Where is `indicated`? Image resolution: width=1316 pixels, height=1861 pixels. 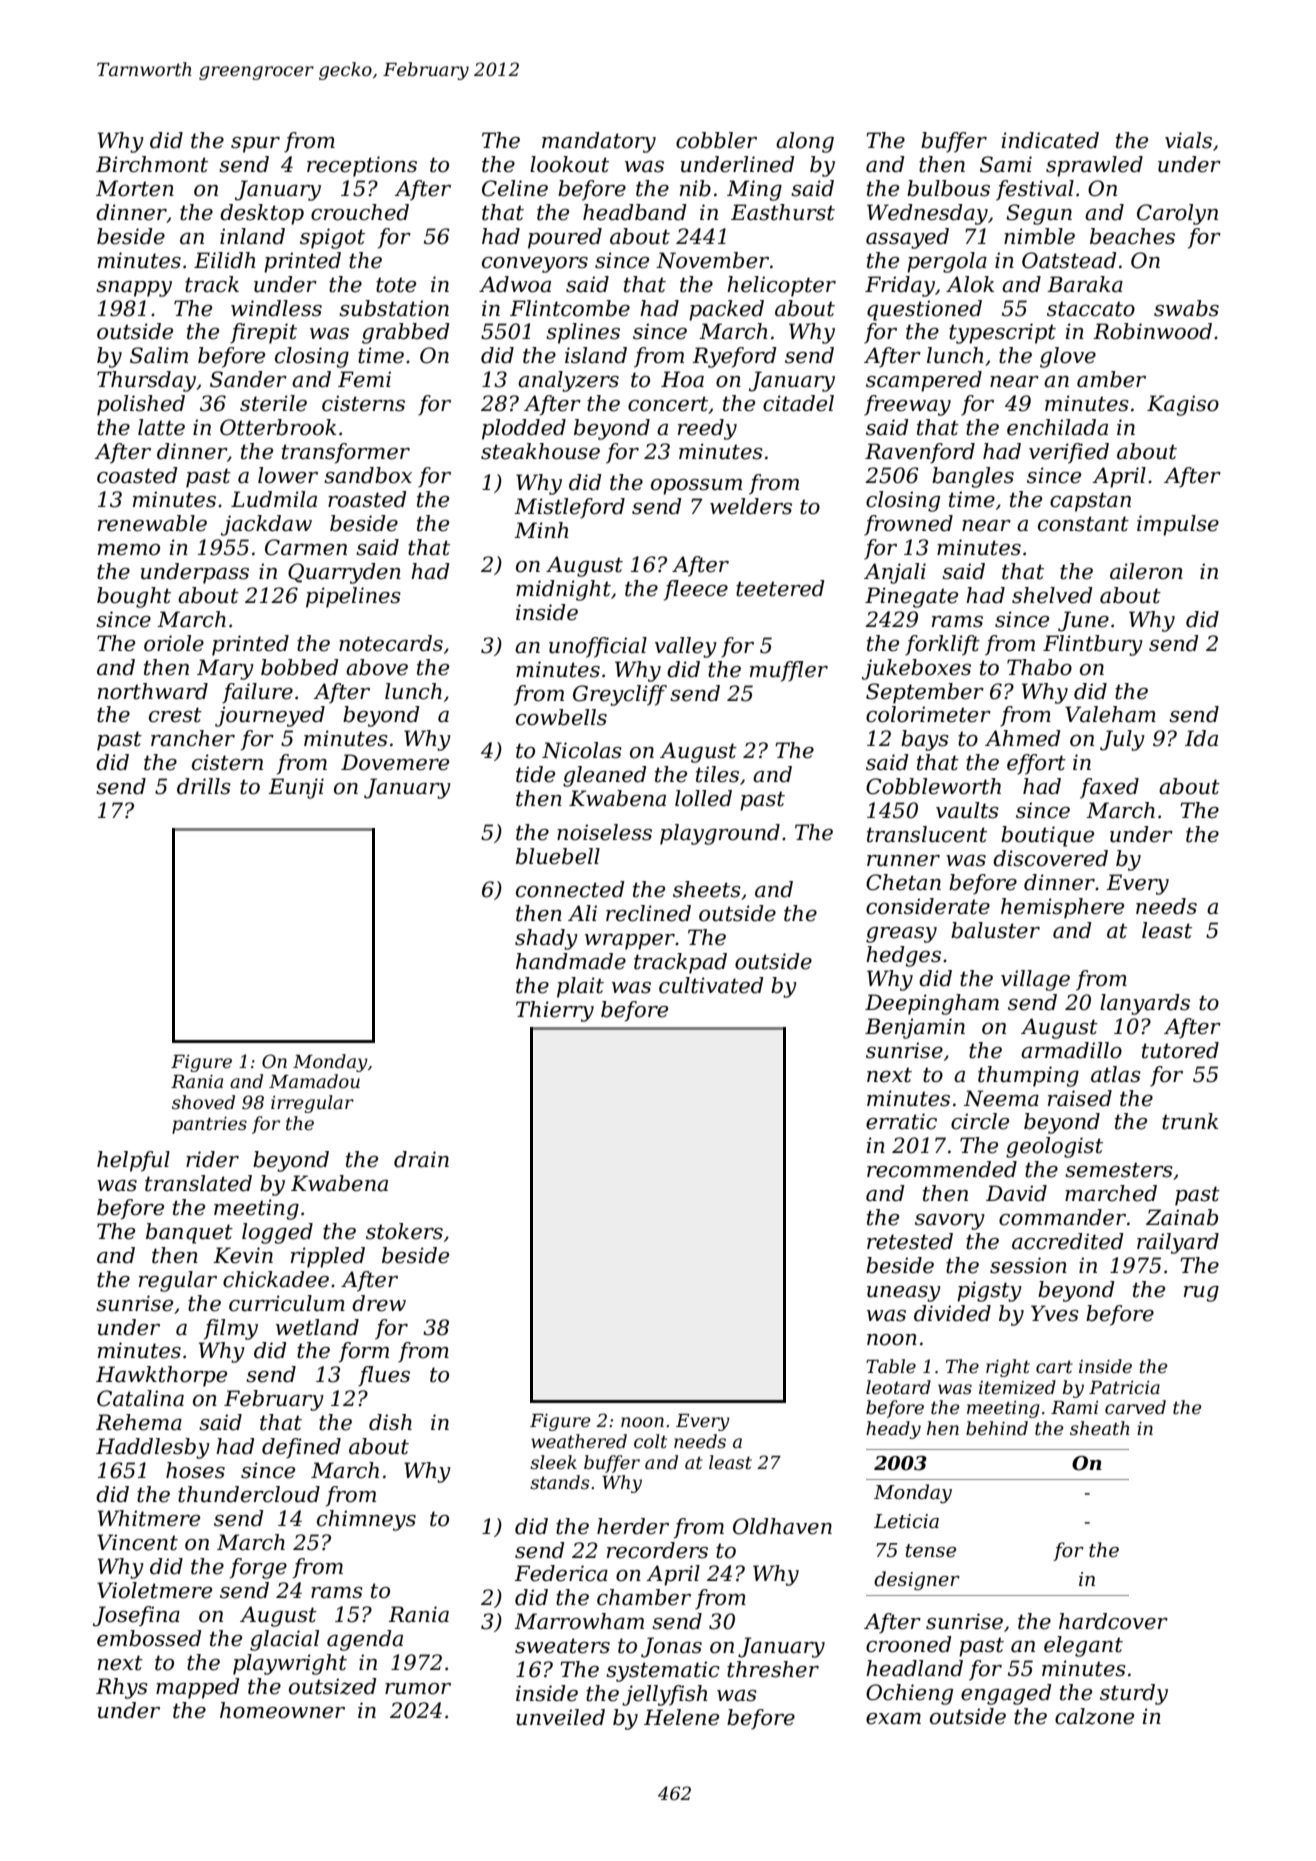
indicated is located at coordinates (1050, 140).
